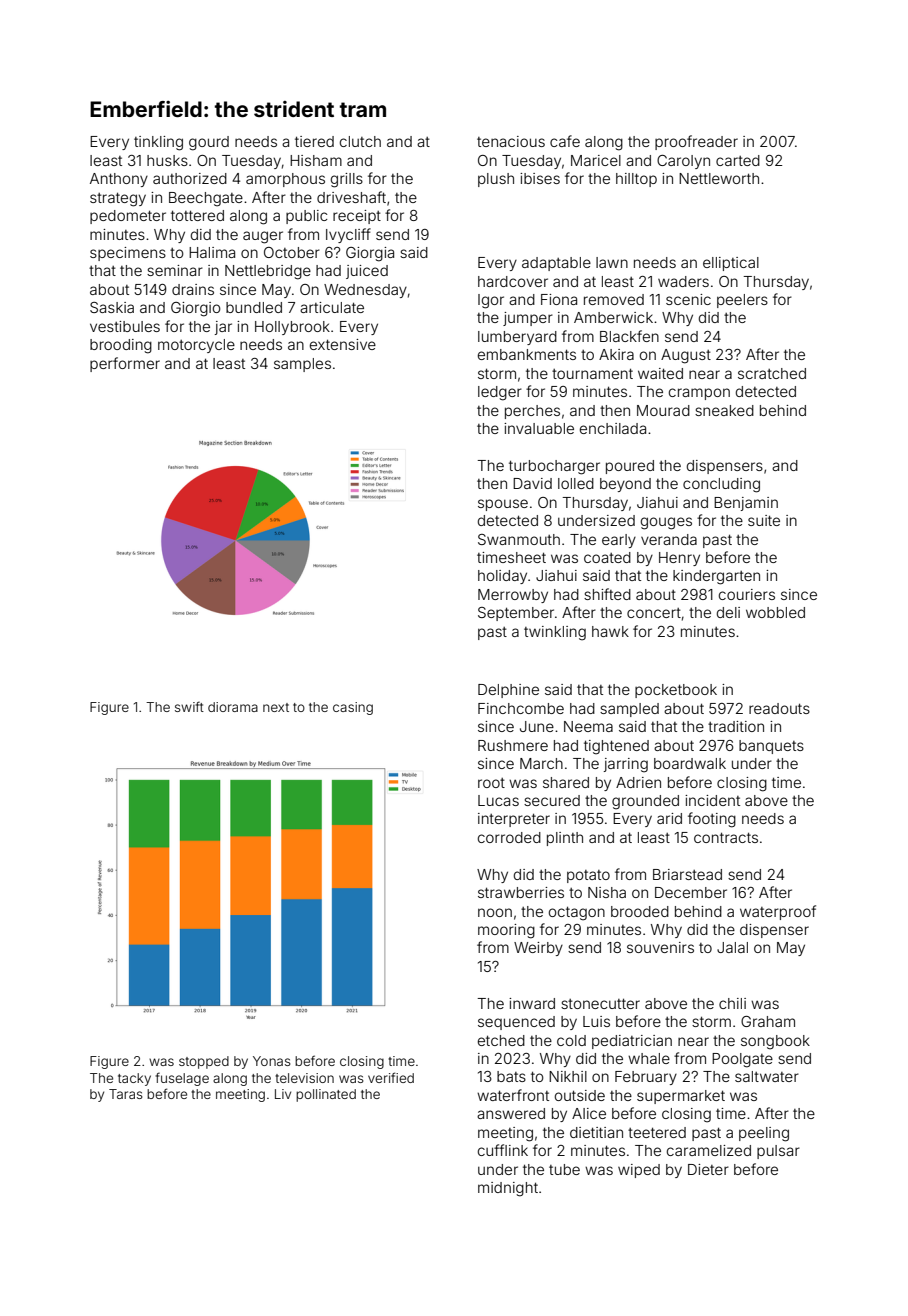 This screenshot has width=908, height=1316. I want to click on Carolyn, so click(683, 162).
